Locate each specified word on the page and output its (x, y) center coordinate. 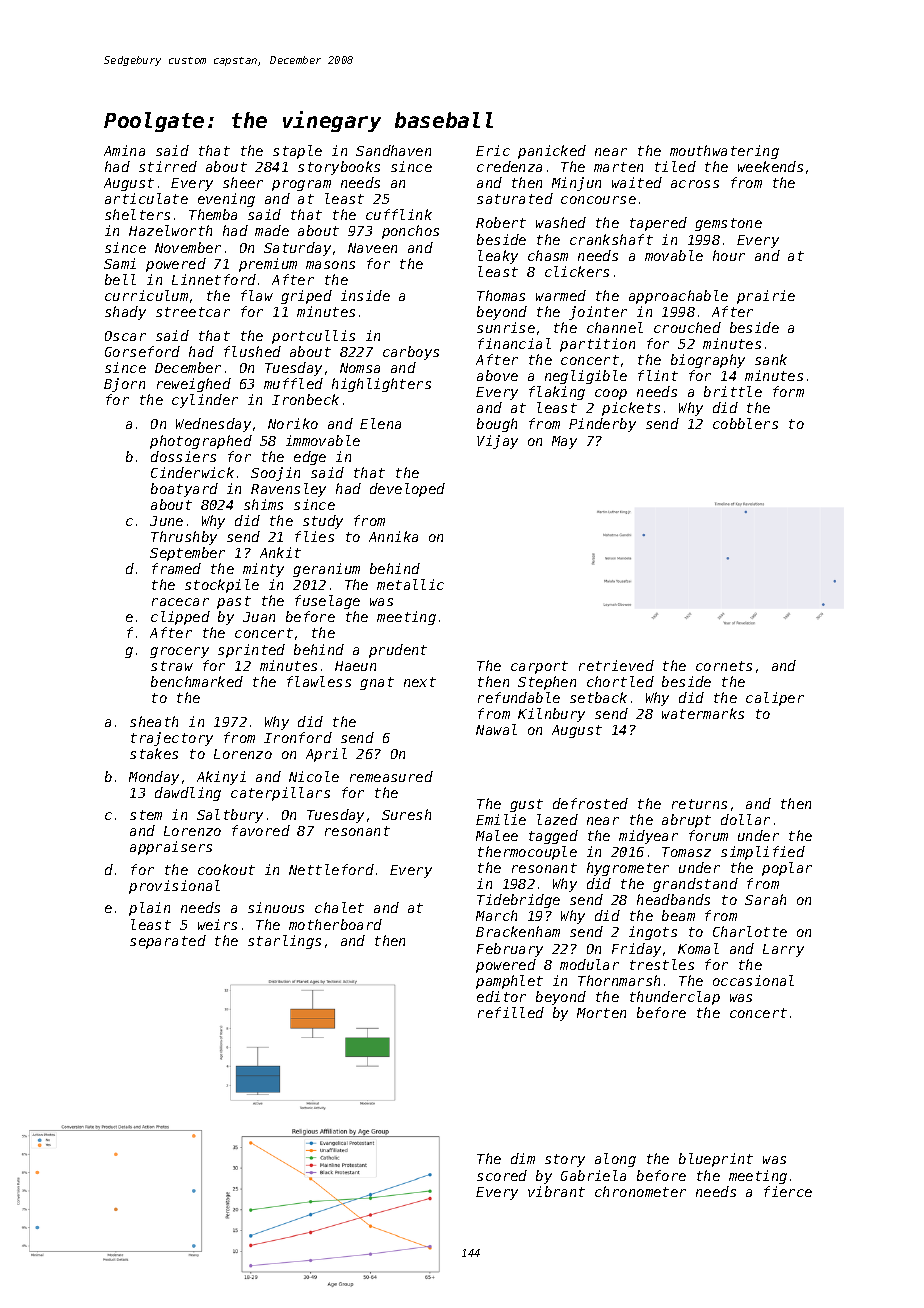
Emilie (501, 819)
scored (502, 1175)
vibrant (556, 1191)
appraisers (171, 848)
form (788, 391)
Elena (380, 423)
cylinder (205, 401)
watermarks (703, 713)
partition (597, 345)
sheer (243, 182)
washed (561, 222)
